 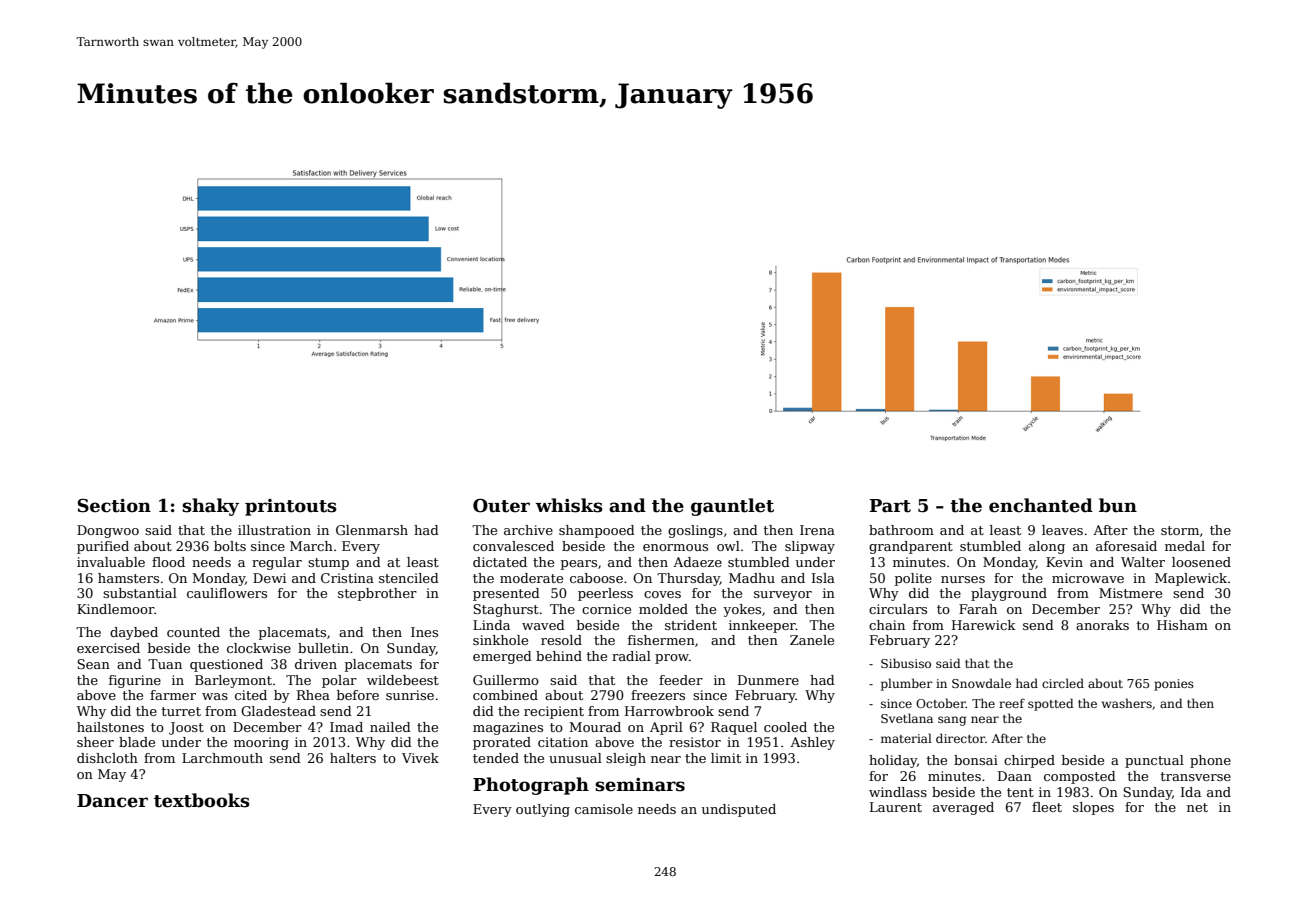 What do you see at coordinates (1118, 505) in the screenshot?
I see `bun` at bounding box center [1118, 505].
